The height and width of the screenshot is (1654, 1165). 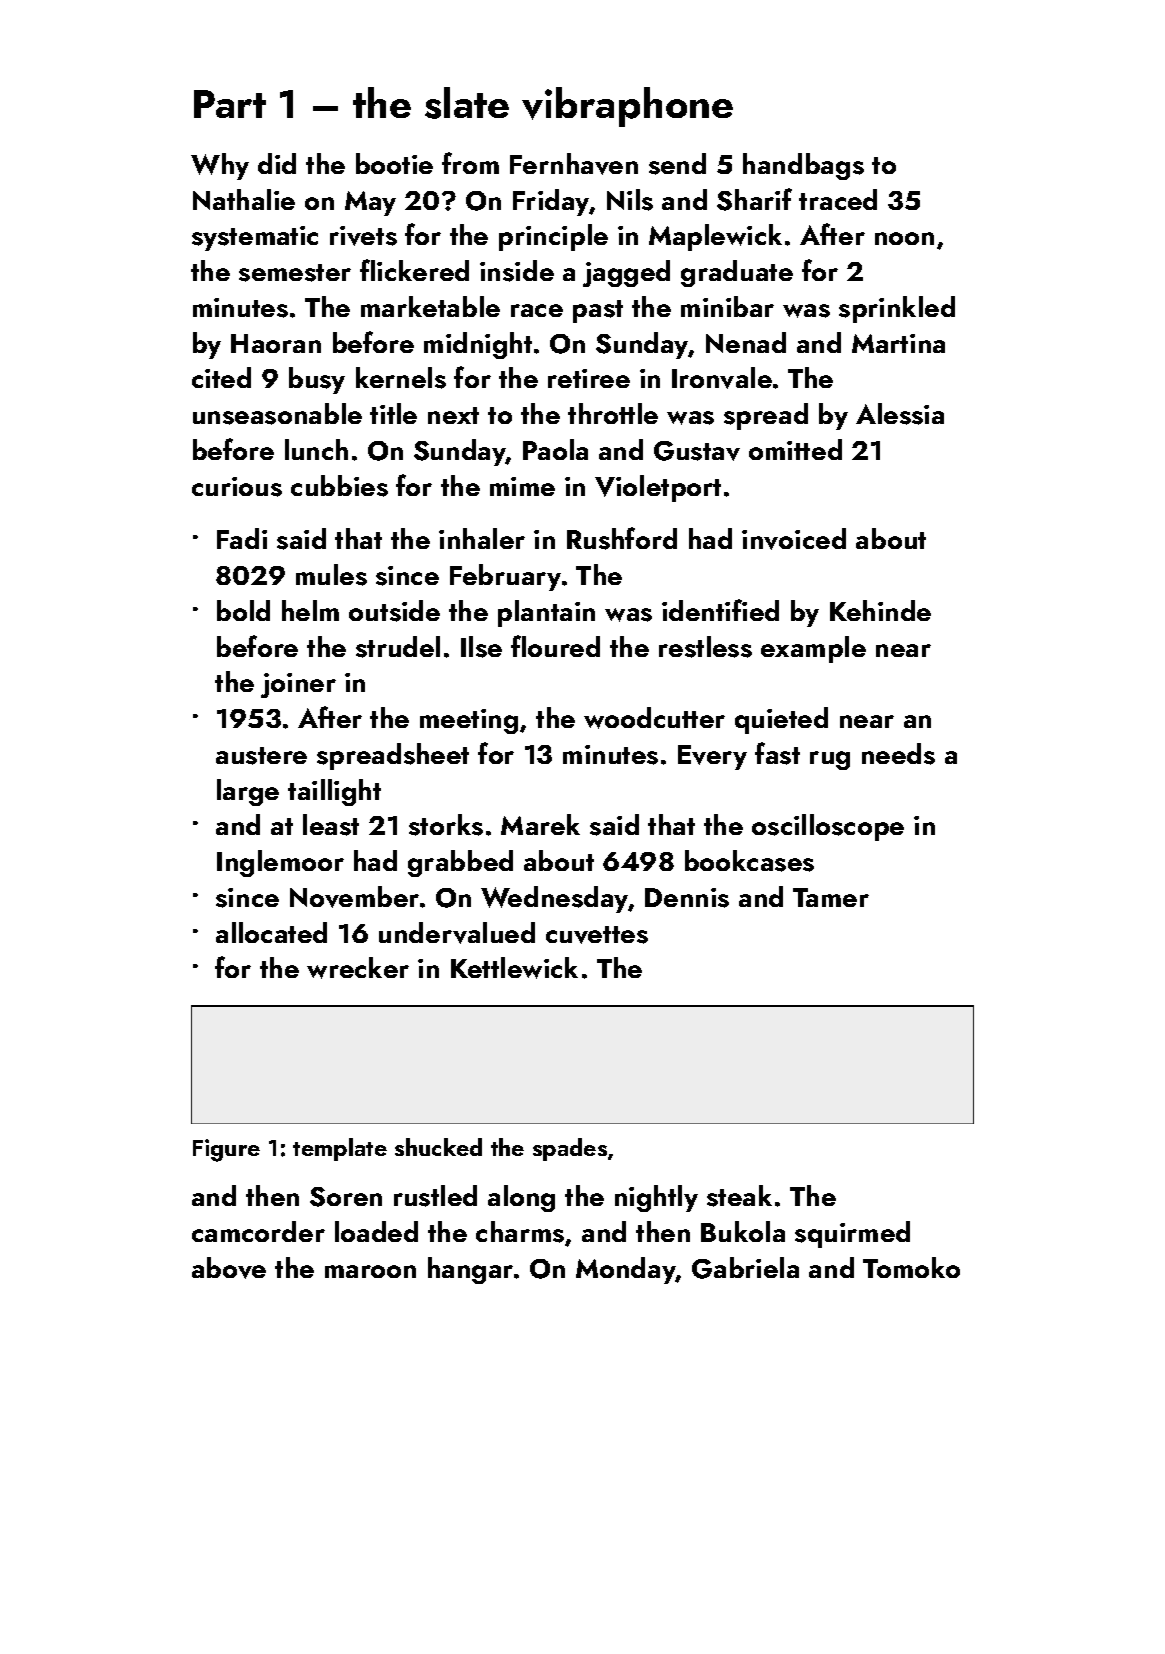 What do you see at coordinates (467, 103) in the screenshot?
I see `slate` at bounding box center [467, 103].
